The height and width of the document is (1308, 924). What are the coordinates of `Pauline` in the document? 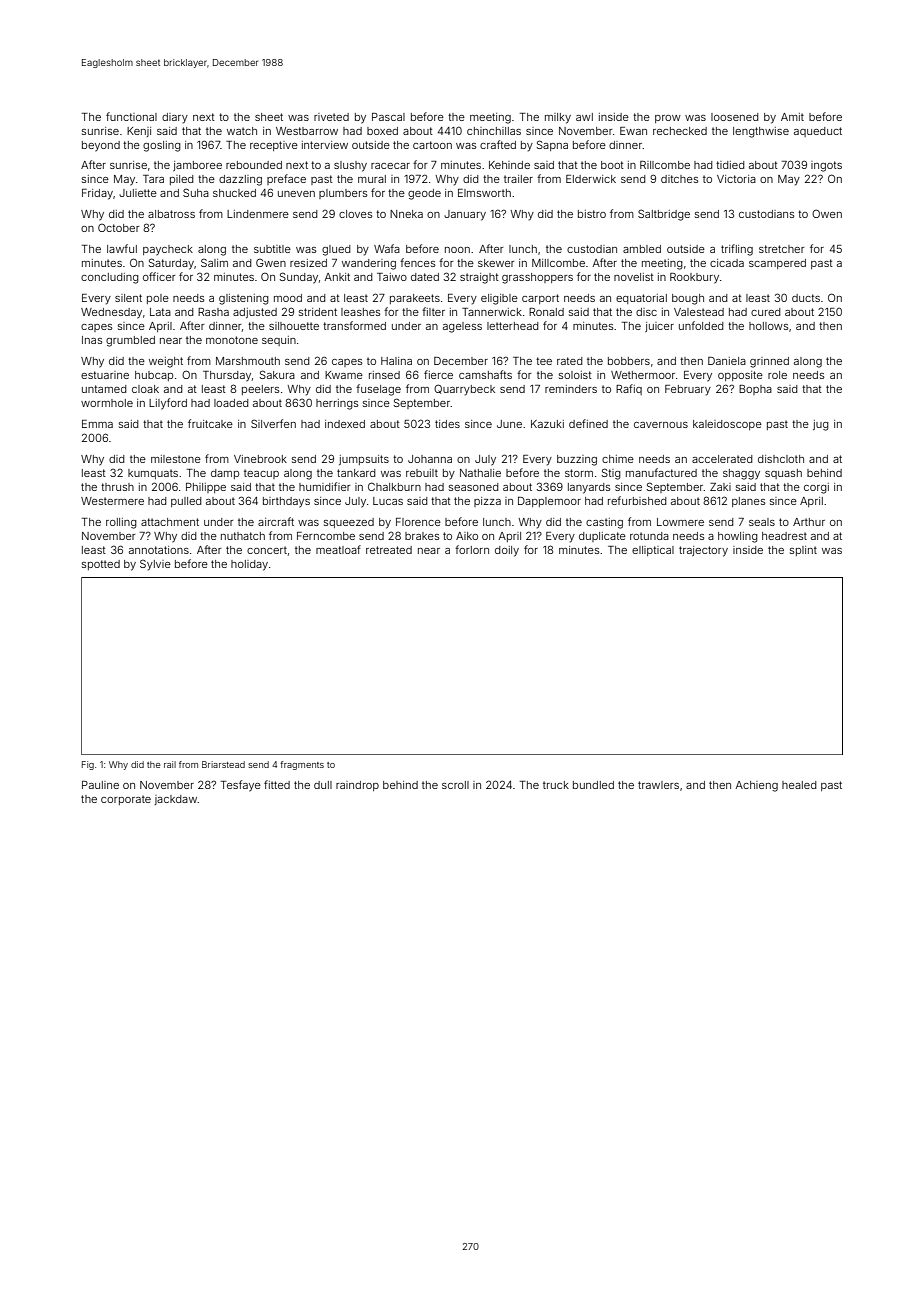 It's located at (100, 785).
